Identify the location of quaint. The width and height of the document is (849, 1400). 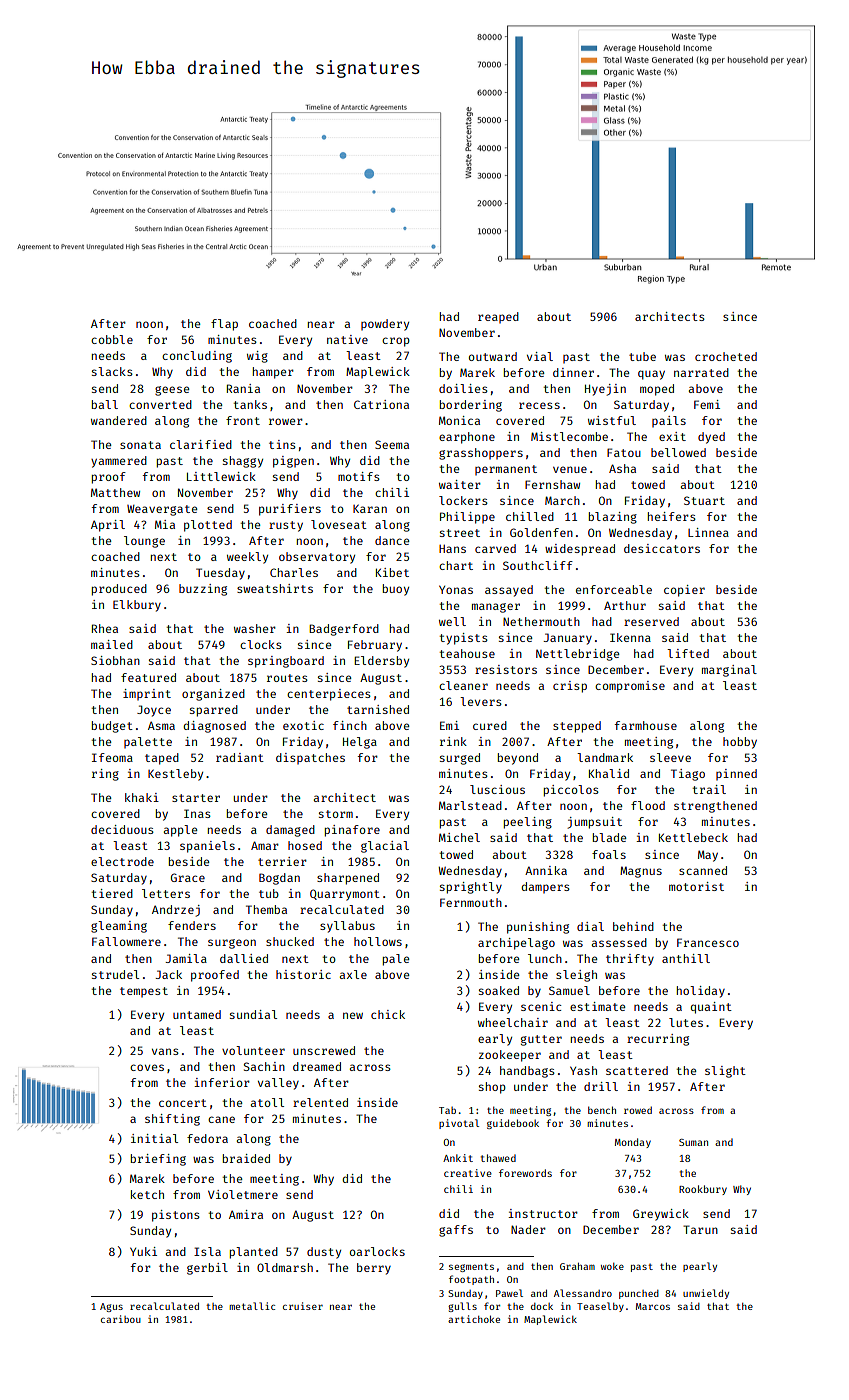
(711, 1008).
